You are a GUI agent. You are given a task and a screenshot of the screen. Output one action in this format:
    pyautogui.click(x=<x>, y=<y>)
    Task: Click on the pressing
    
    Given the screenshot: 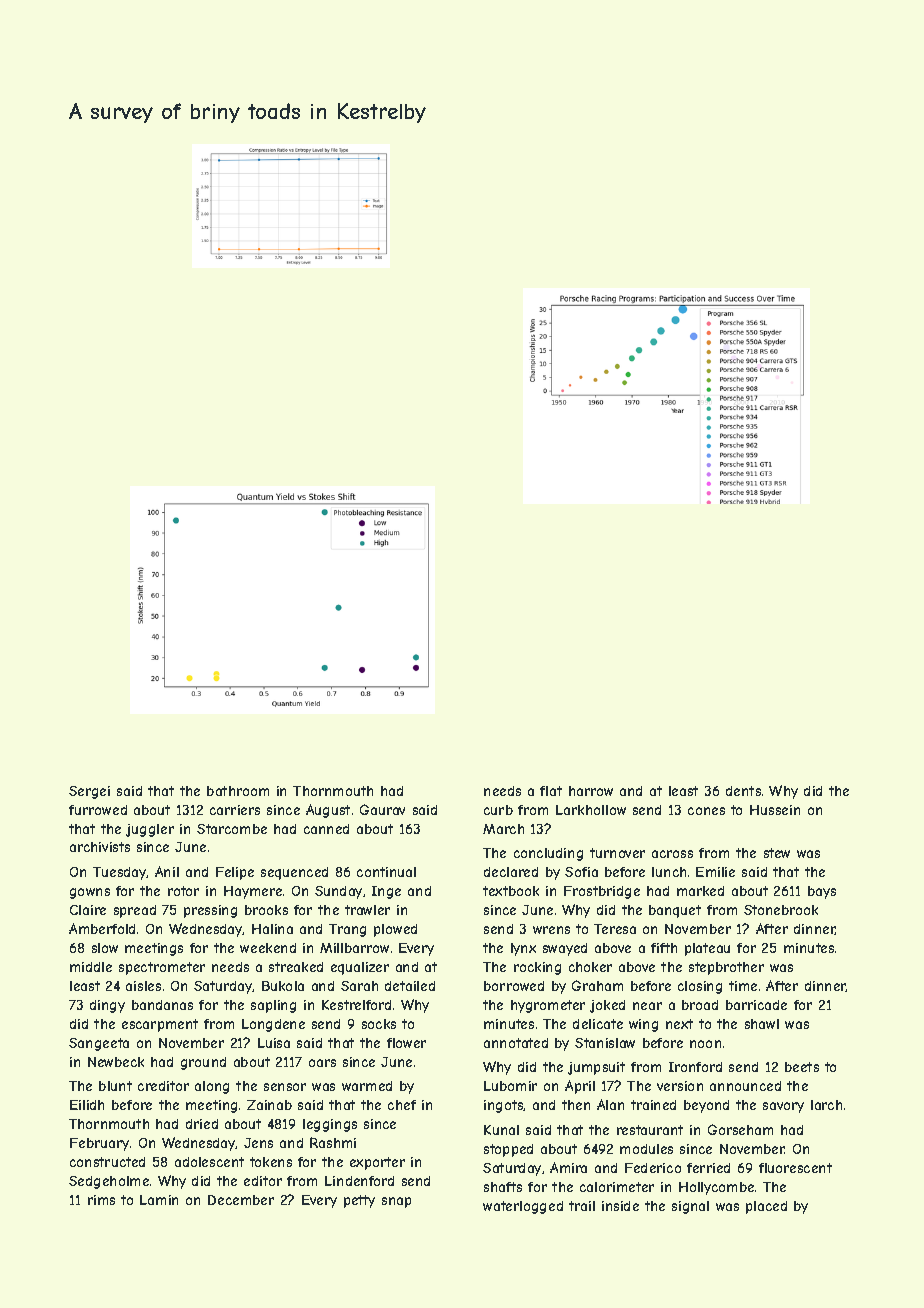 What is the action you would take?
    pyautogui.click(x=210, y=911)
